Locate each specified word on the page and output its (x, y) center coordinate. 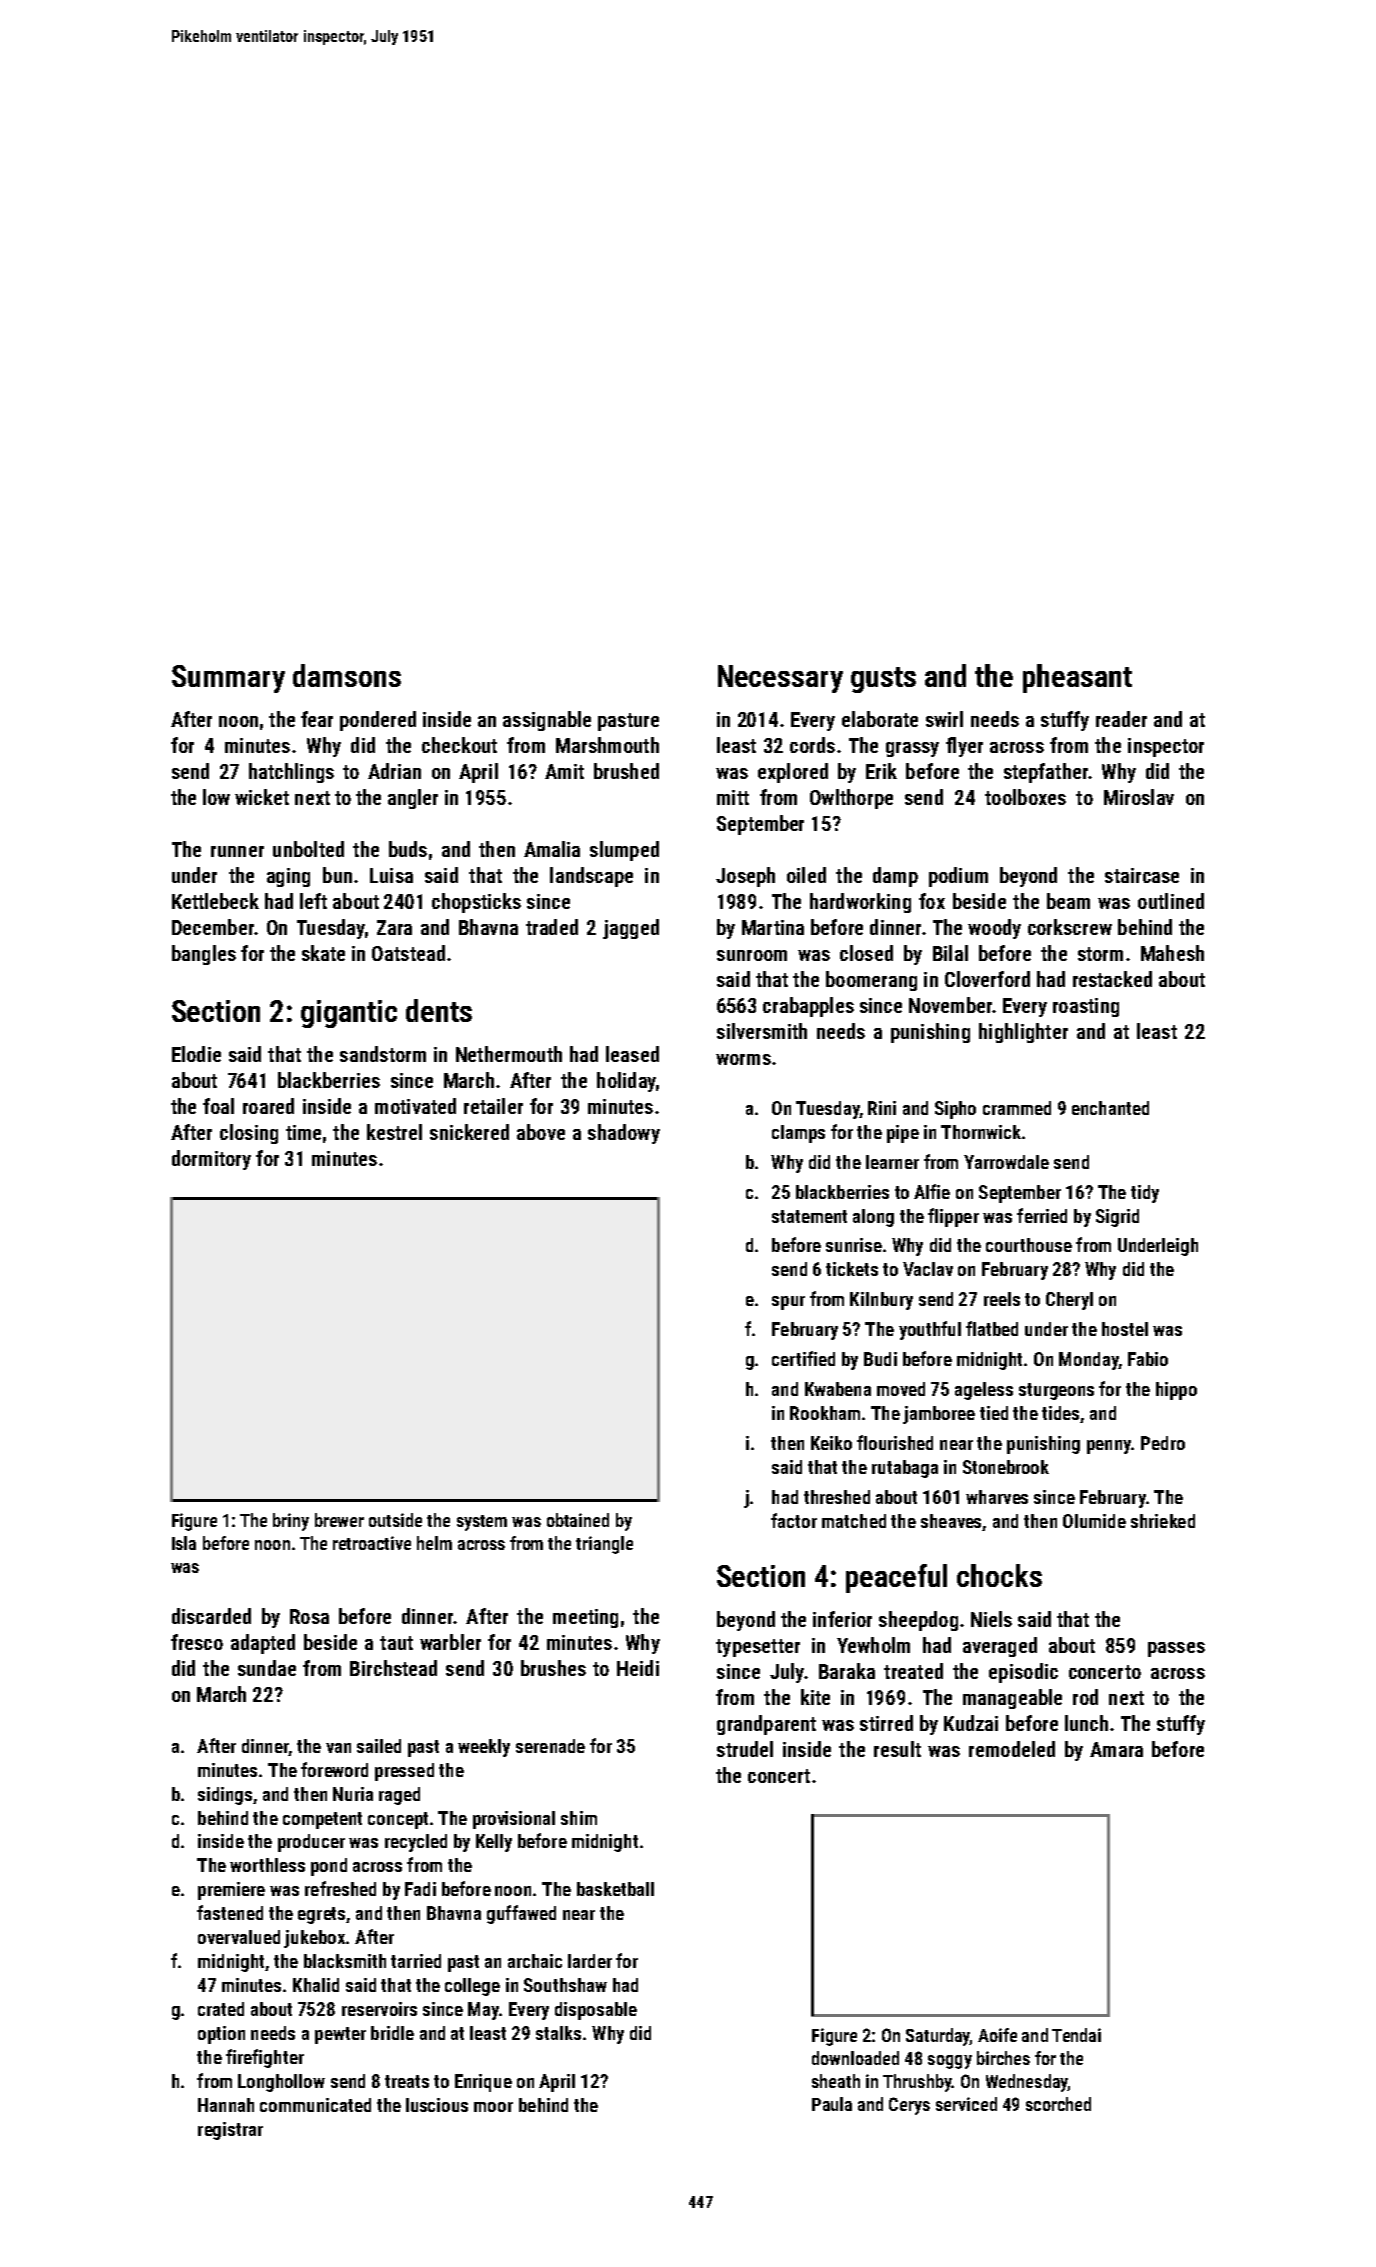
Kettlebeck (215, 901)
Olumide (1094, 1521)
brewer (339, 1520)
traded (552, 927)
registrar (230, 2131)
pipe (903, 1134)
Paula (832, 2104)
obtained (578, 1520)
